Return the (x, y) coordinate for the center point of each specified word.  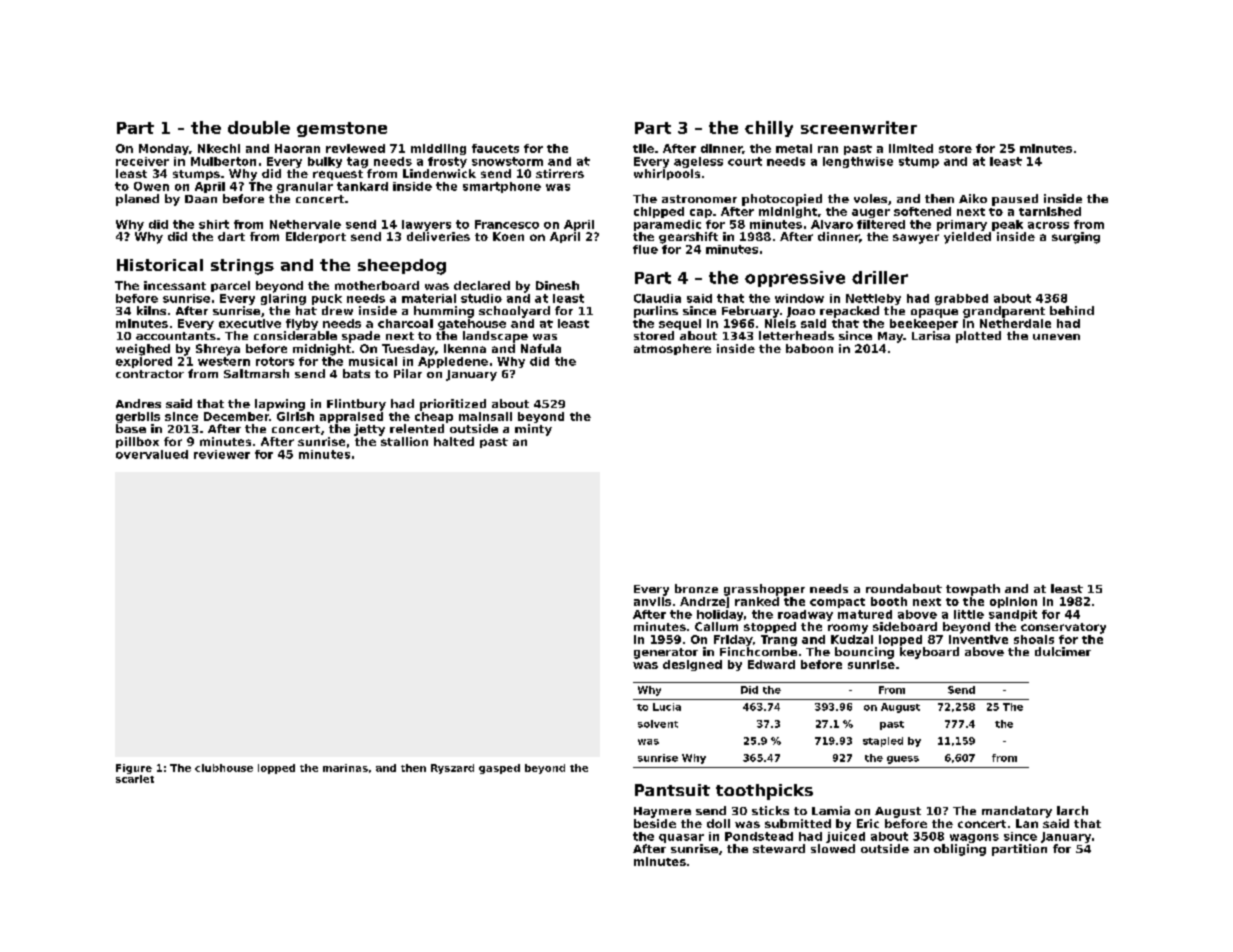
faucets (495, 148)
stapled (883, 742)
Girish (295, 416)
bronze (696, 588)
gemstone (342, 129)
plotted (978, 337)
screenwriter (859, 127)
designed (692, 665)
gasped (499, 769)
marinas (345, 768)
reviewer (222, 454)
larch (1072, 810)
